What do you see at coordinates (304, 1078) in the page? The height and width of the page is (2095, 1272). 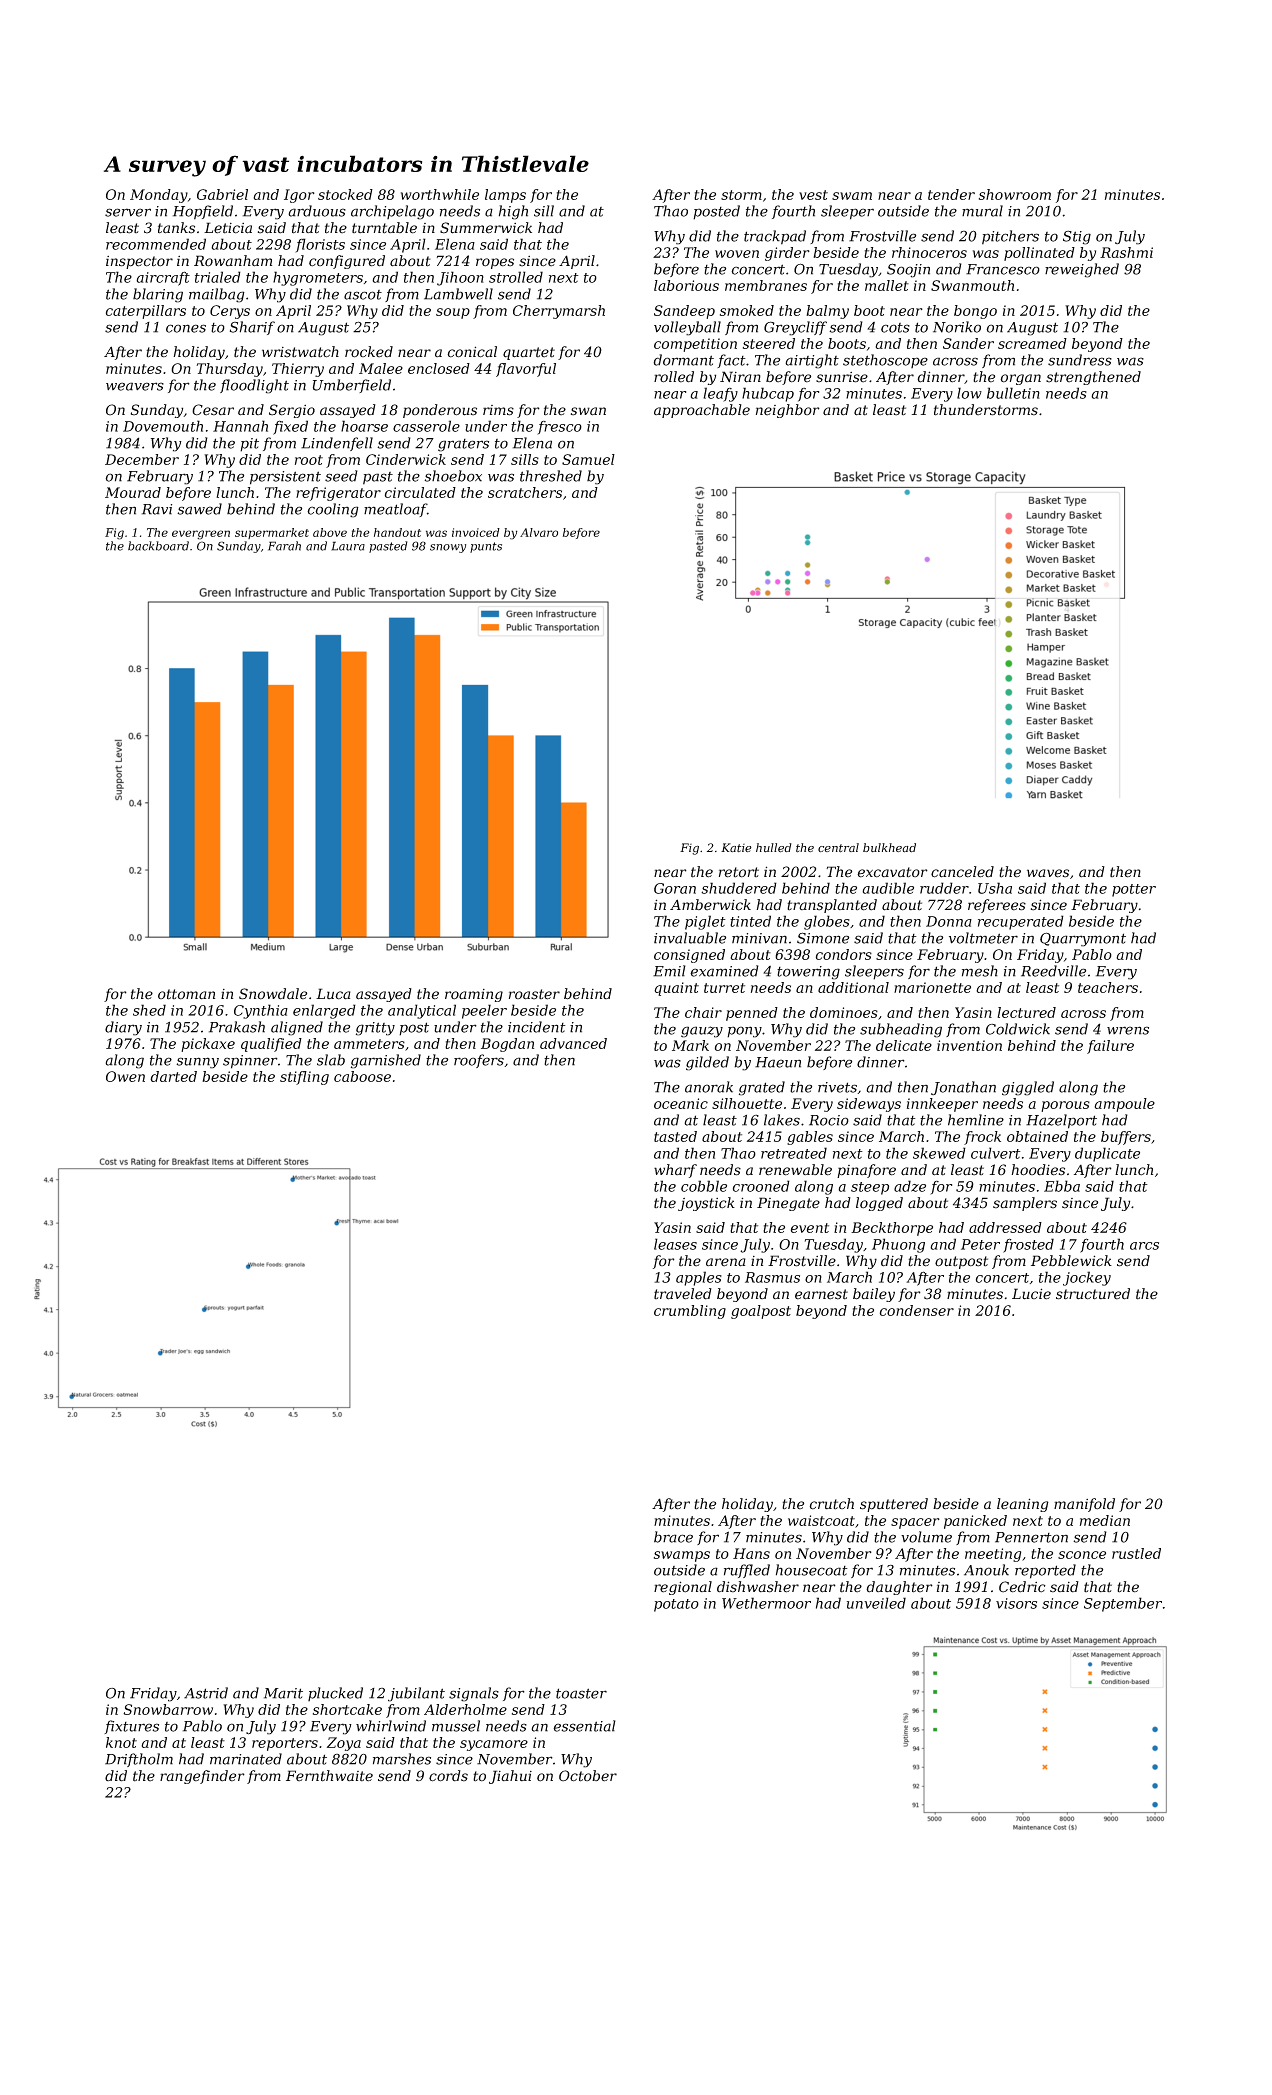 I see `stifling` at bounding box center [304, 1078].
